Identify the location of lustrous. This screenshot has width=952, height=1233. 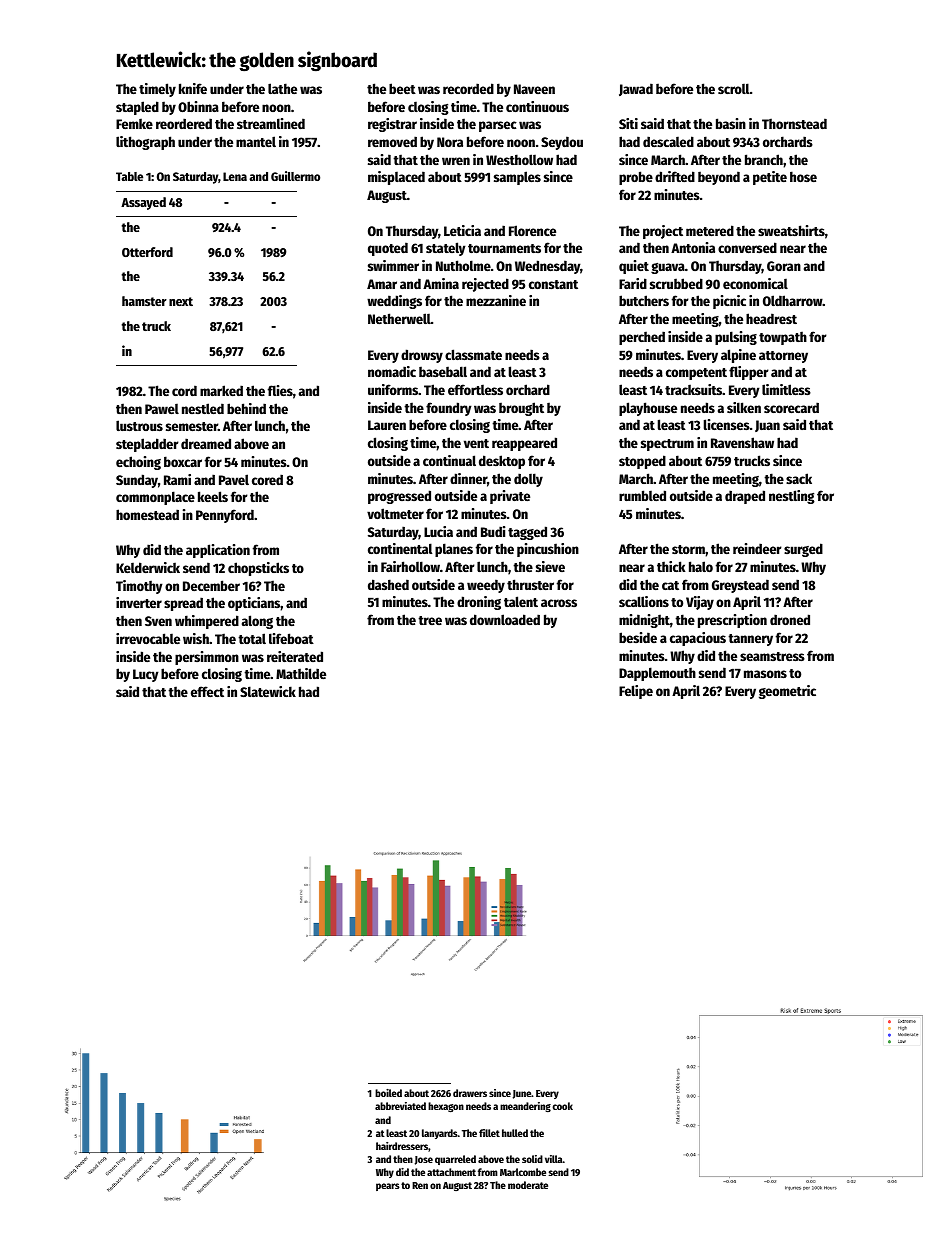
(139, 425).
